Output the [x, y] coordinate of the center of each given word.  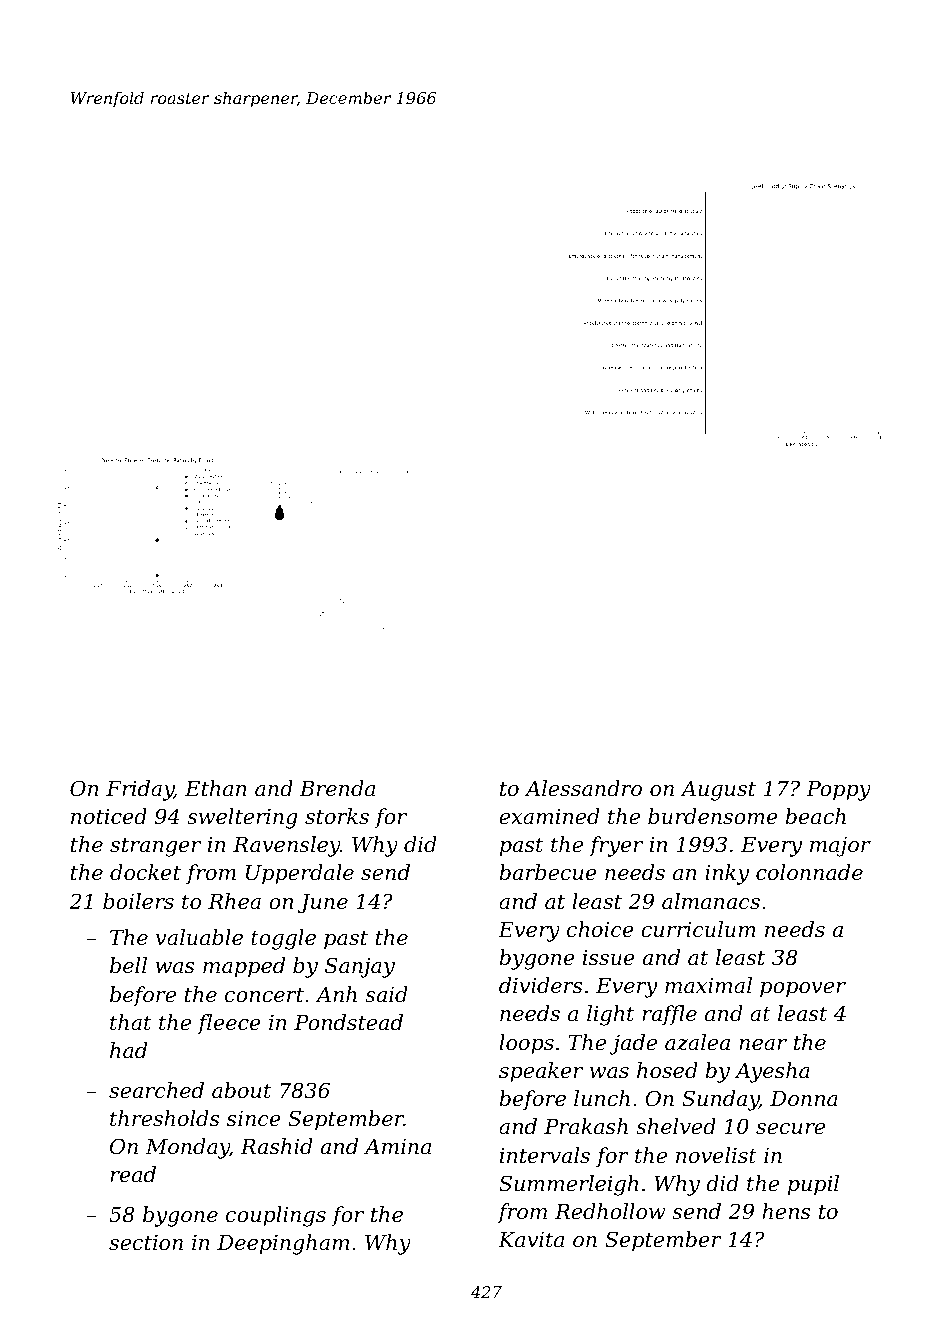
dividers [541, 985]
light [610, 1015]
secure [790, 1129]
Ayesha [772, 1072]
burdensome [713, 816]
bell [128, 965]
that [130, 1022]
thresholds [165, 1118]
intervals [545, 1155]
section [146, 1243]
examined [549, 816]
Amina [397, 1147]
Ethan [216, 788]
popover [803, 990]
